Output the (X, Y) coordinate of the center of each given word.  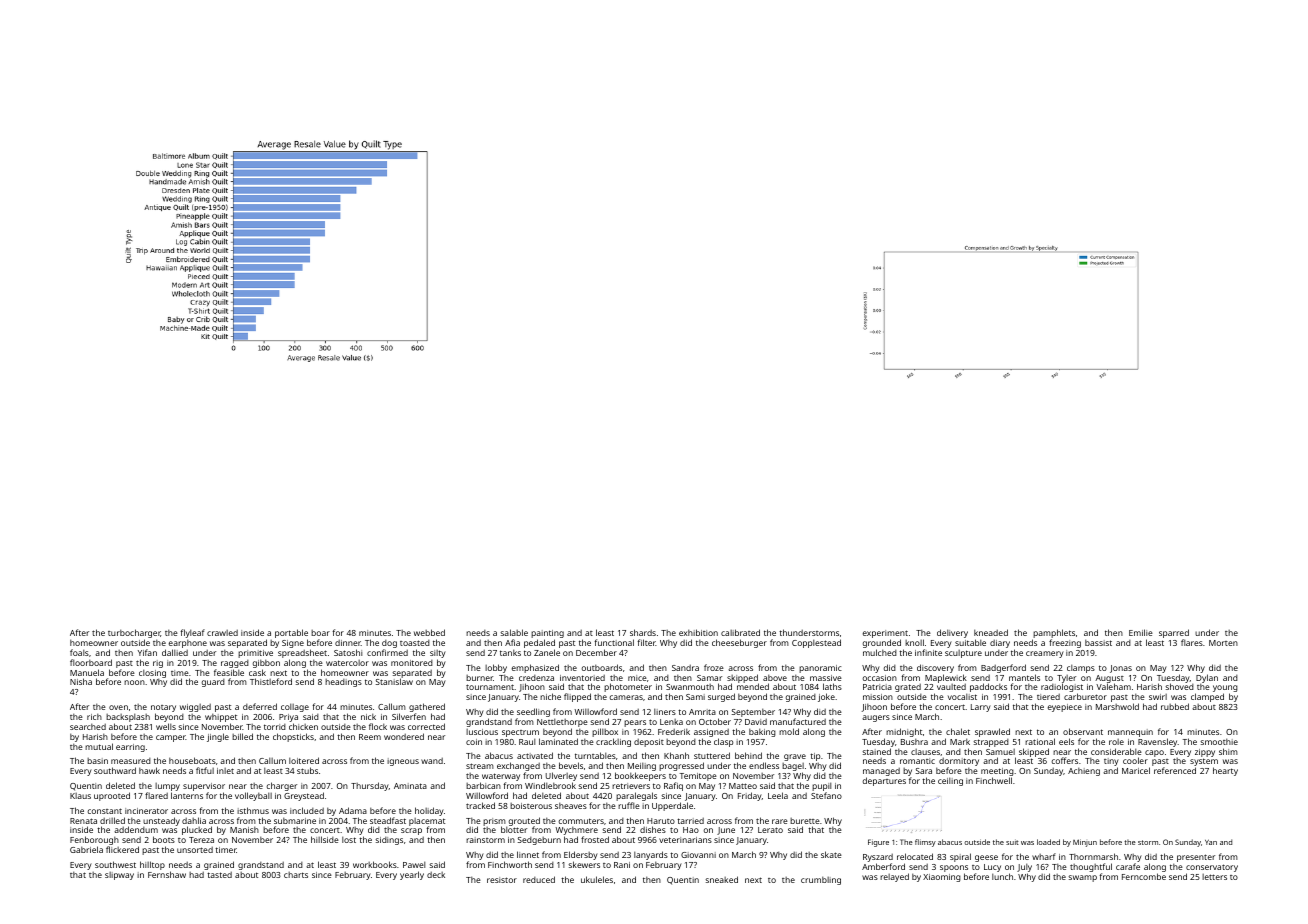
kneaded (991, 632)
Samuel (1000, 752)
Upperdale (672, 806)
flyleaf (192, 633)
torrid (275, 727)
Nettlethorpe (562, 723)
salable (514, 632)
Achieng (1084, 772)
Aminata (410, 786)
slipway (119, 876)
